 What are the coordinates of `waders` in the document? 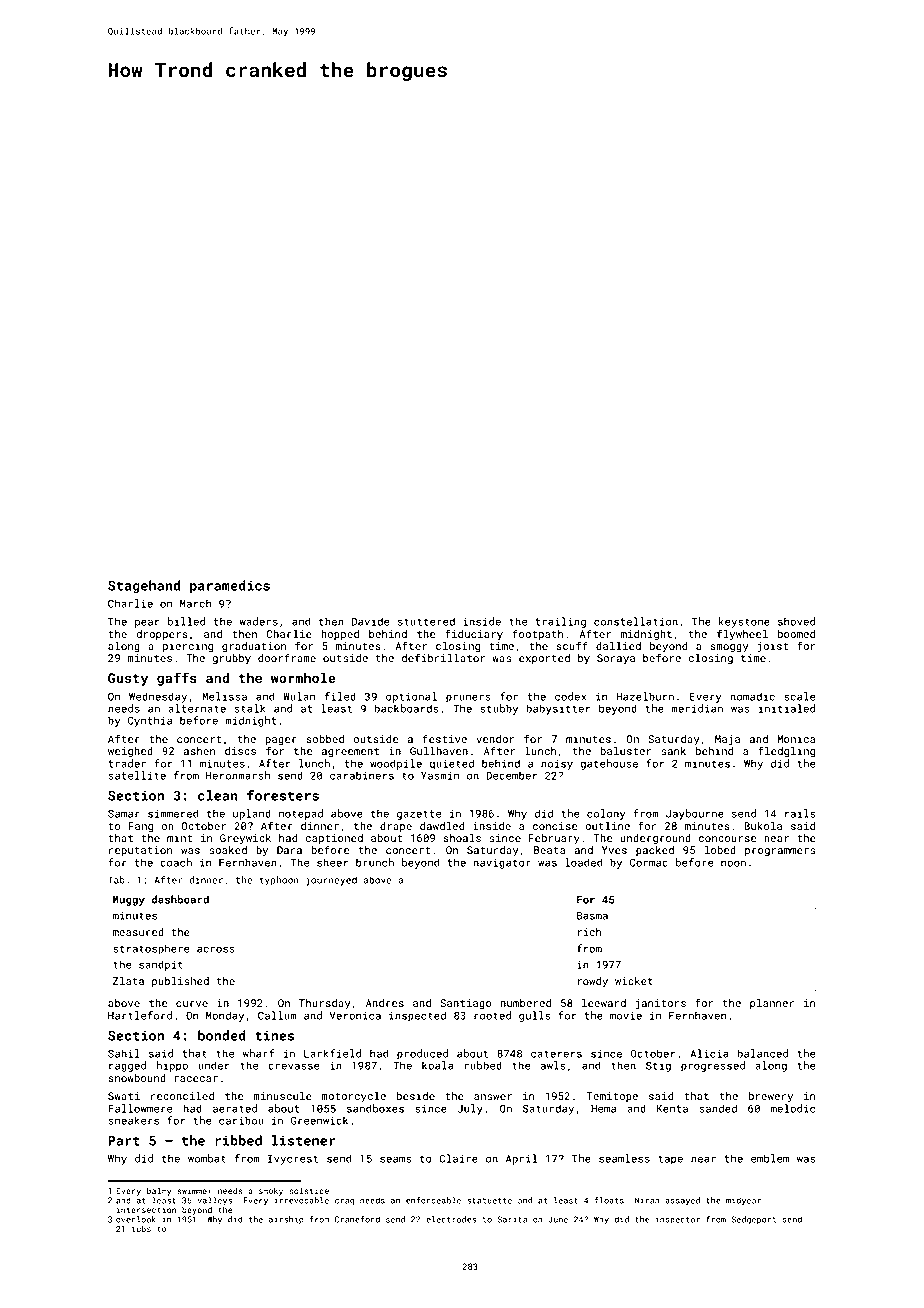 It's located at (258, 621).
